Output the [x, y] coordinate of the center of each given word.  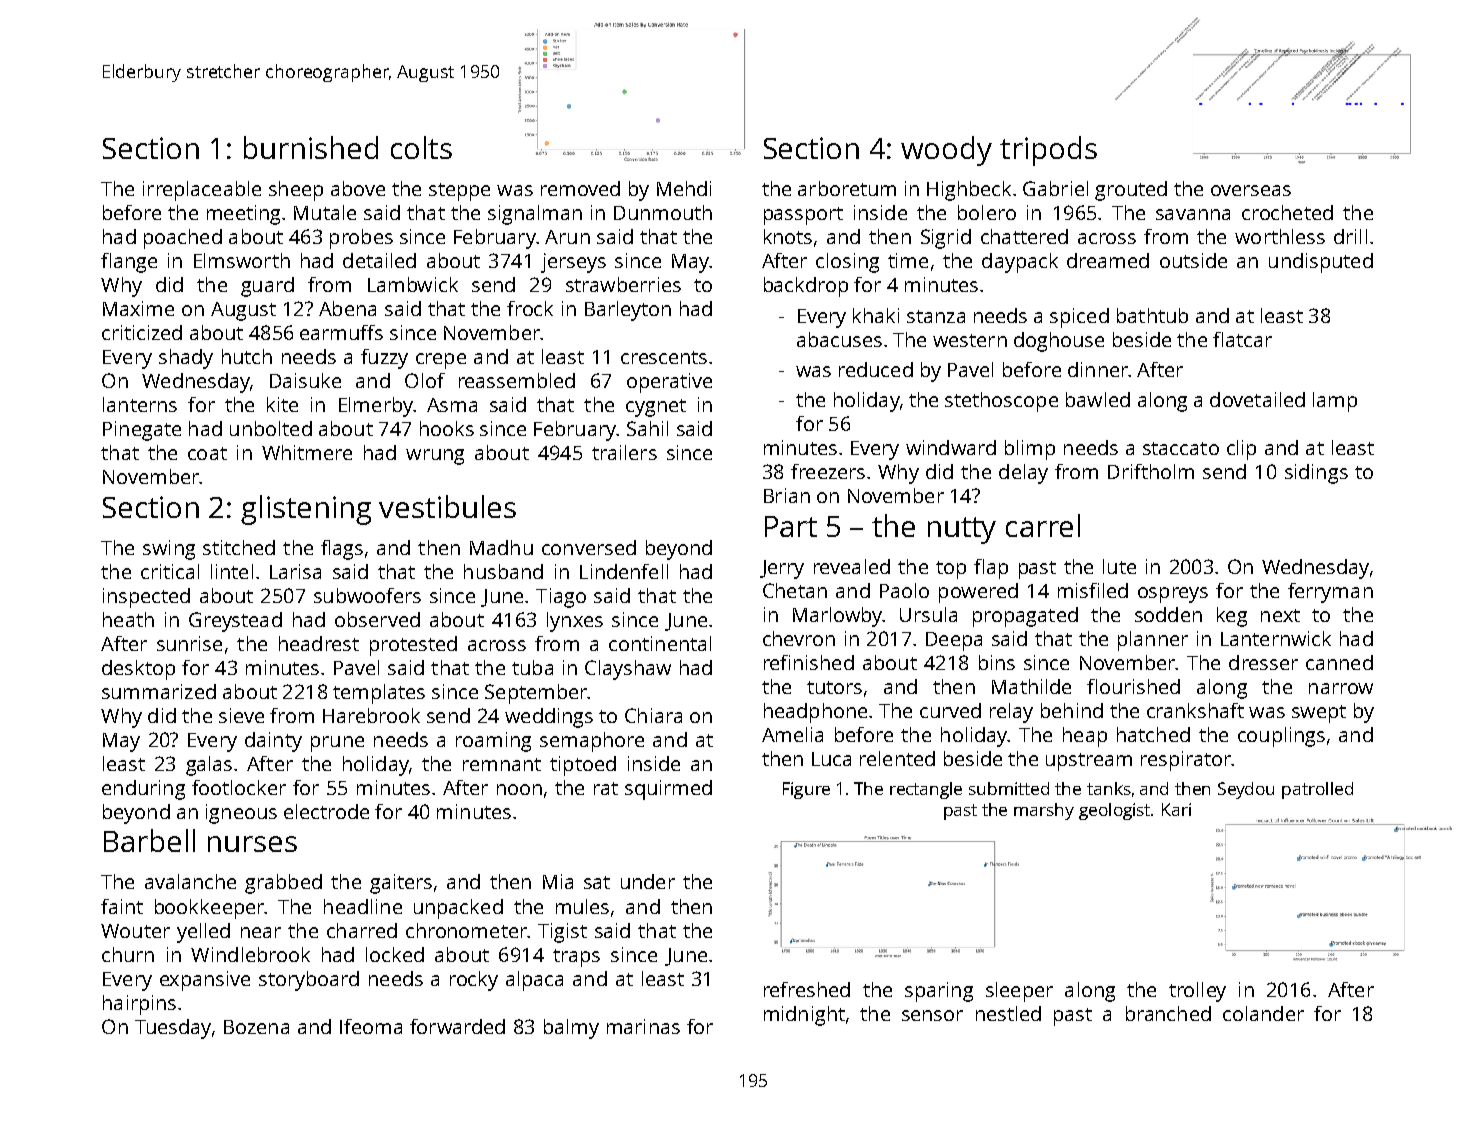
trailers [624, 452]
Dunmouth [663, 212]
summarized [159, 691]
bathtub [1152, 315]
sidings [1316, 474]
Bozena [256, 1027]
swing [169, 550]
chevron [799, 638]
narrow [1341, 688]
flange [129, 263]
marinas [643, 1026]
